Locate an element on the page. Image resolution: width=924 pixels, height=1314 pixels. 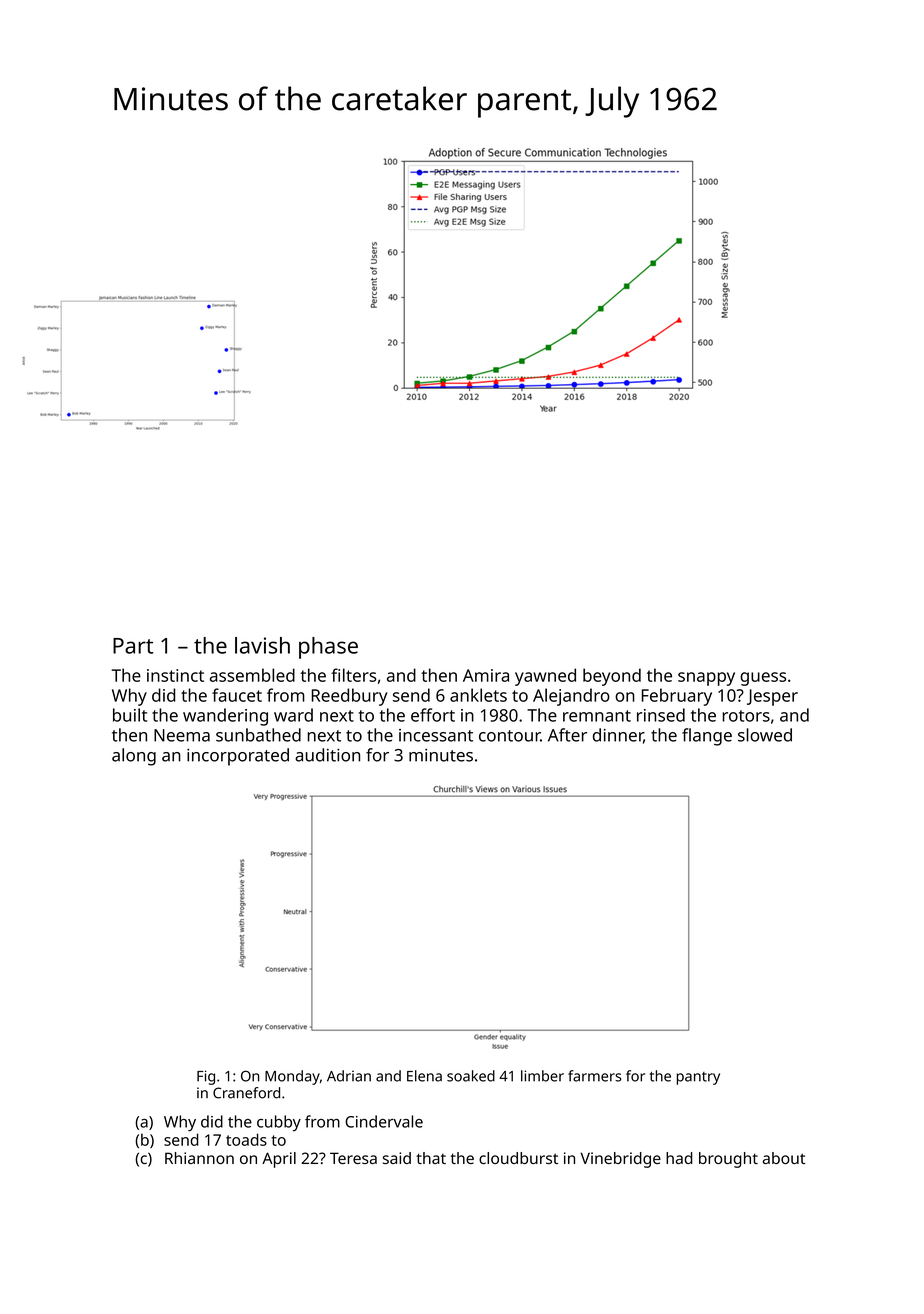
Adrian is located at coordinates (349, 1076).
